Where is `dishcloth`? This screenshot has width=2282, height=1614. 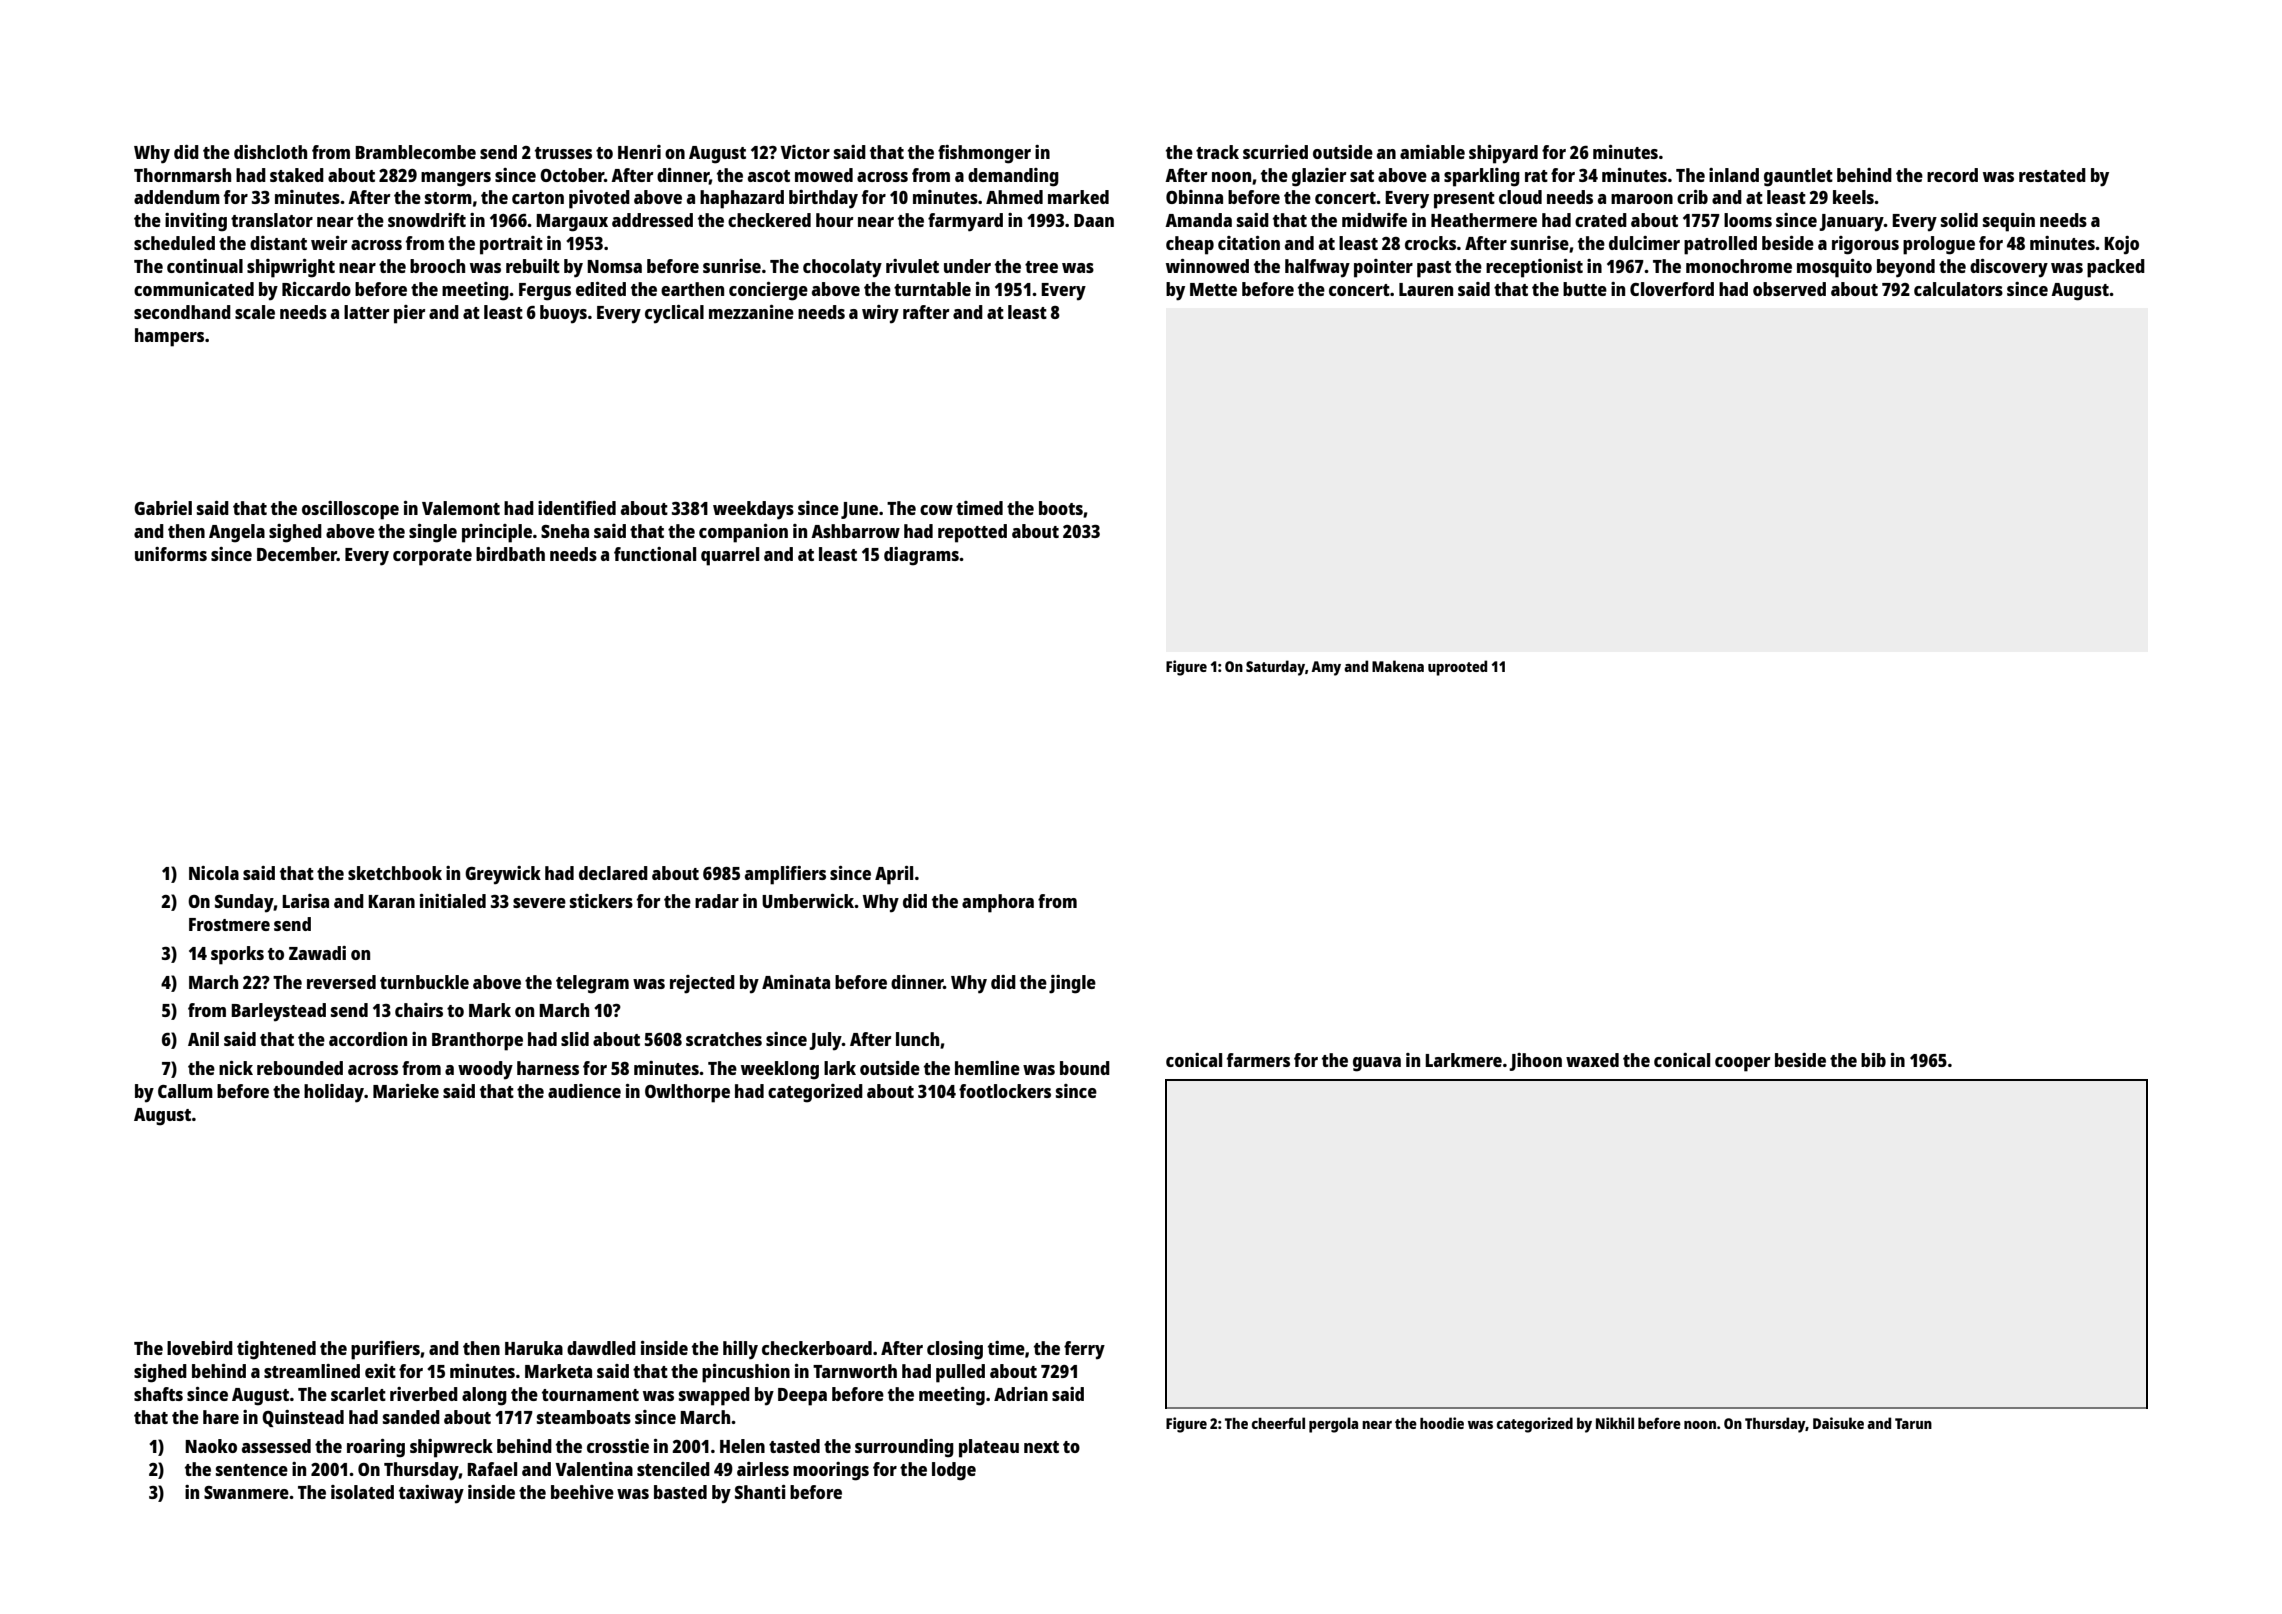 dishcloth is located at coordinates (270, 152).
